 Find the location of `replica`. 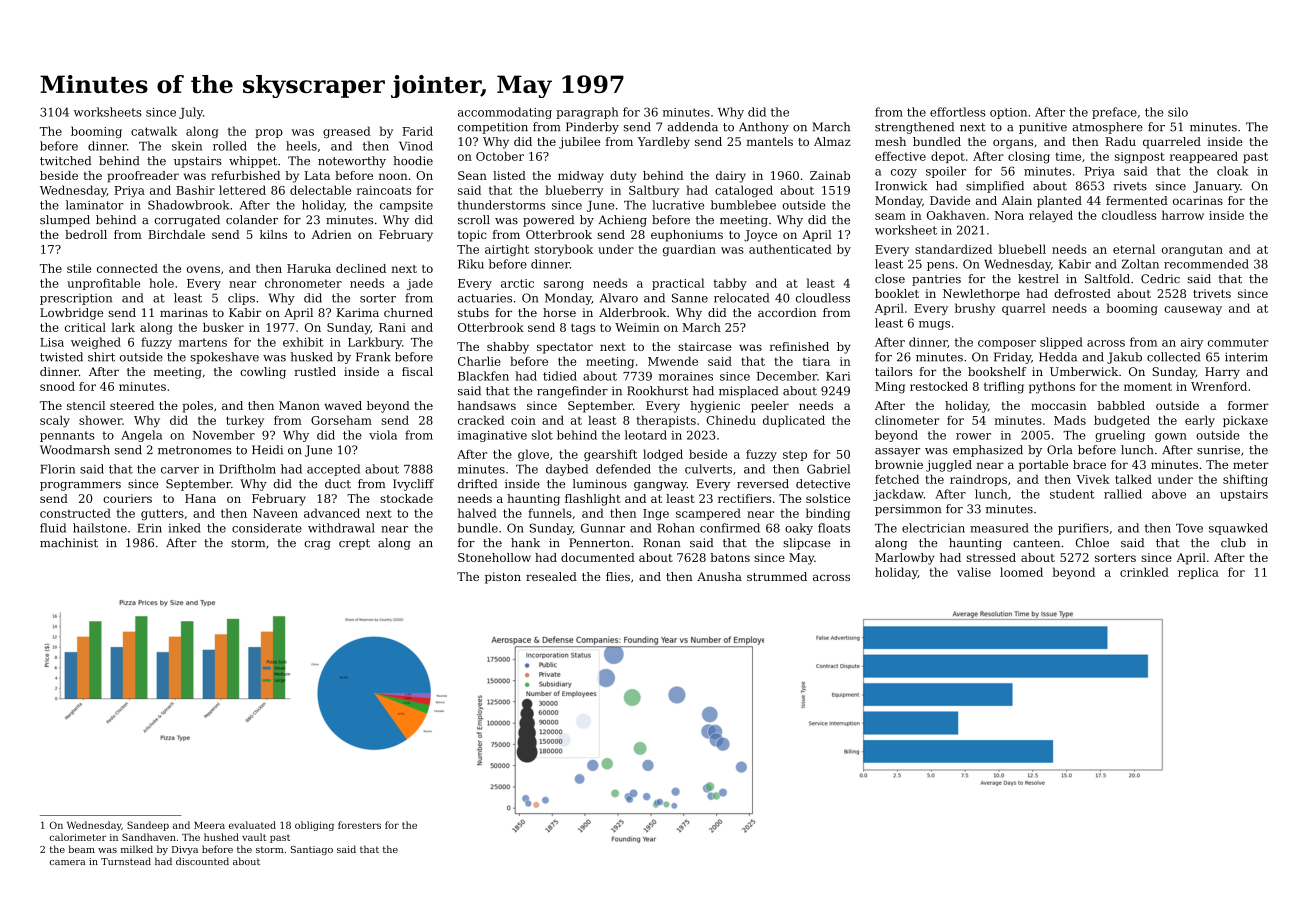

replica is located at coordinates (1198, 573).
